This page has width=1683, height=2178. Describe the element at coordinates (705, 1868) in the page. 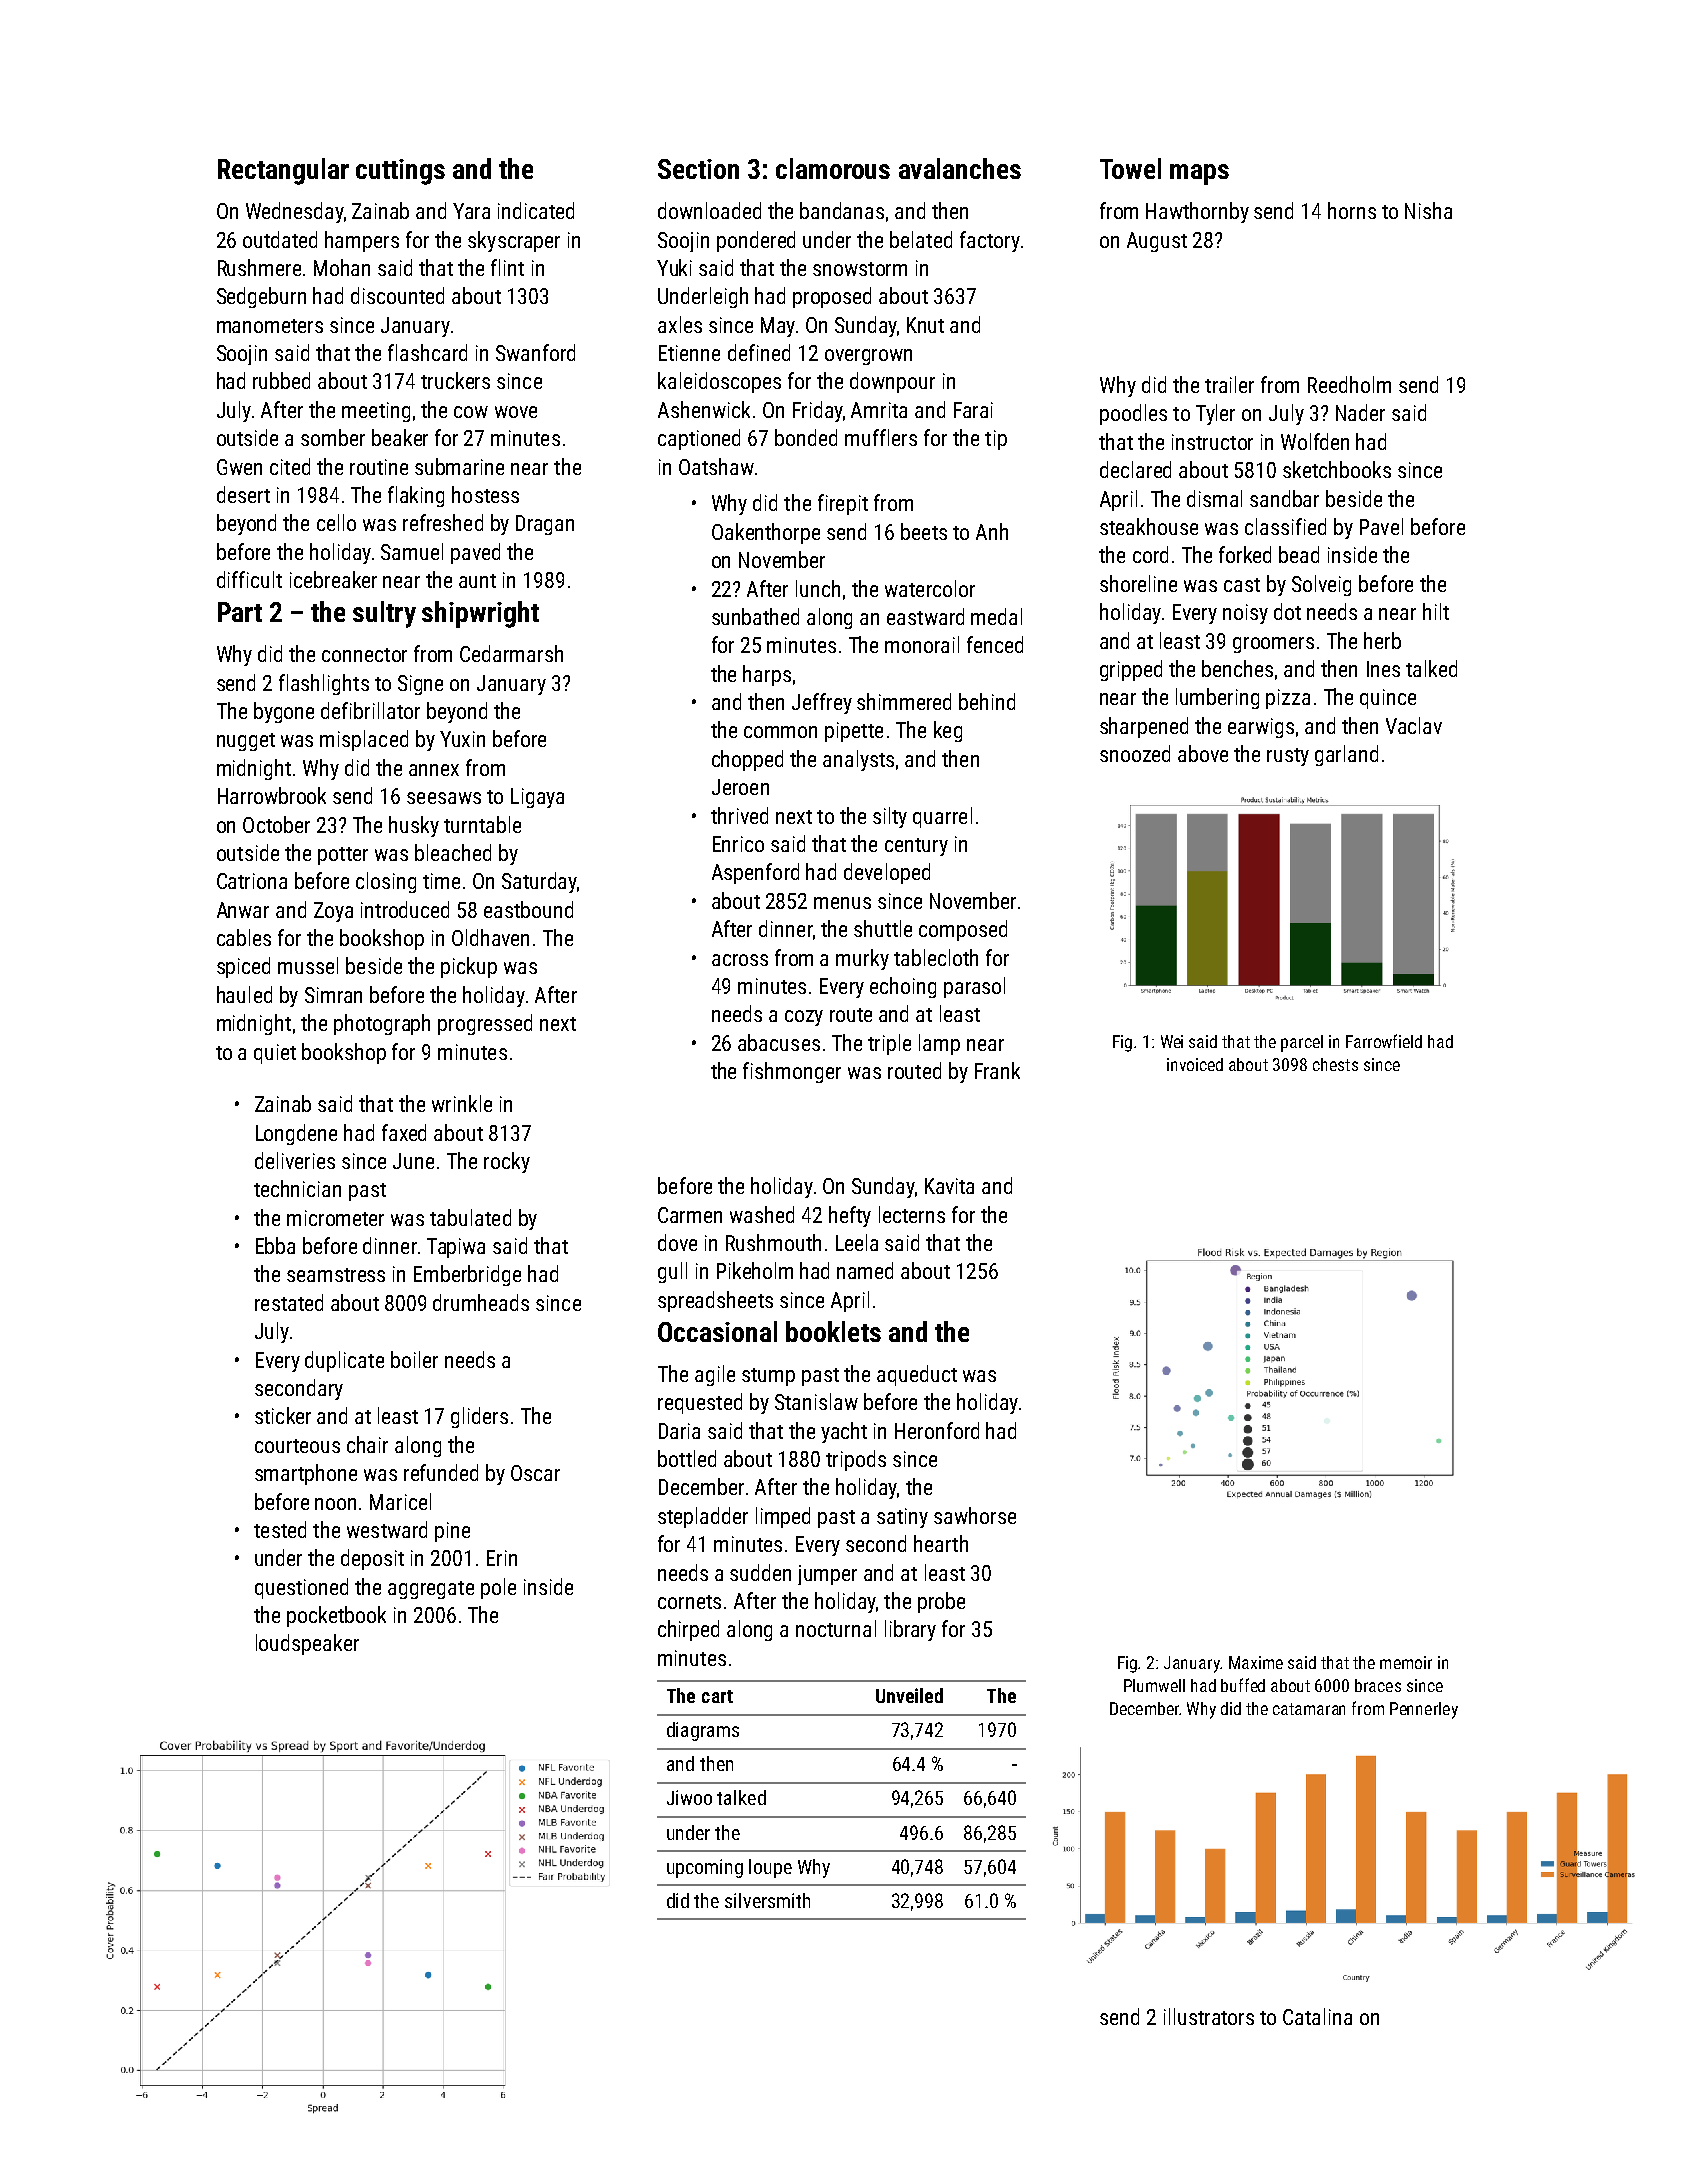

I see `upcoming` at that location.
